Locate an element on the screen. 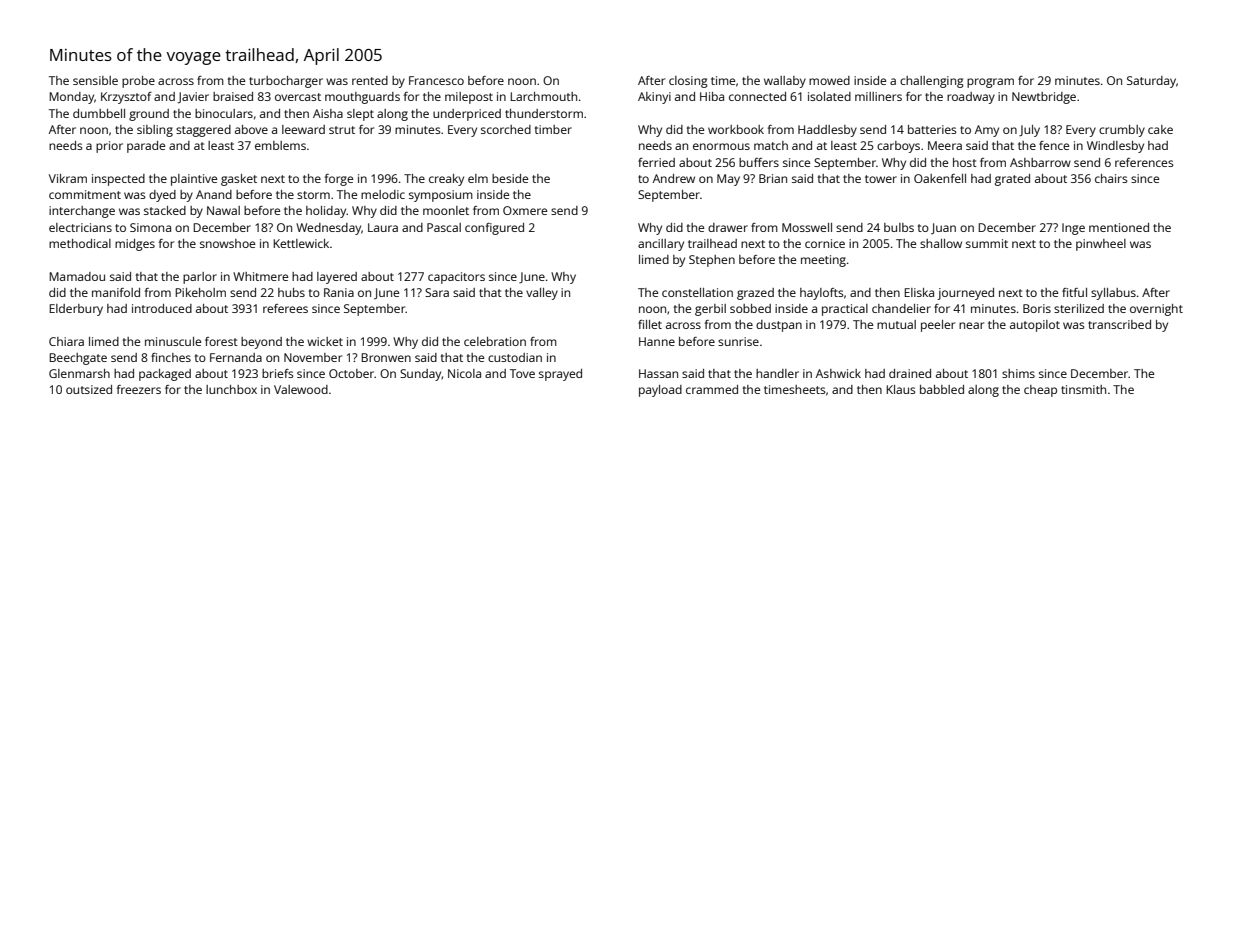 This screenshot has width=1233, height=952. constellation is located at coordinates (697, 292).
